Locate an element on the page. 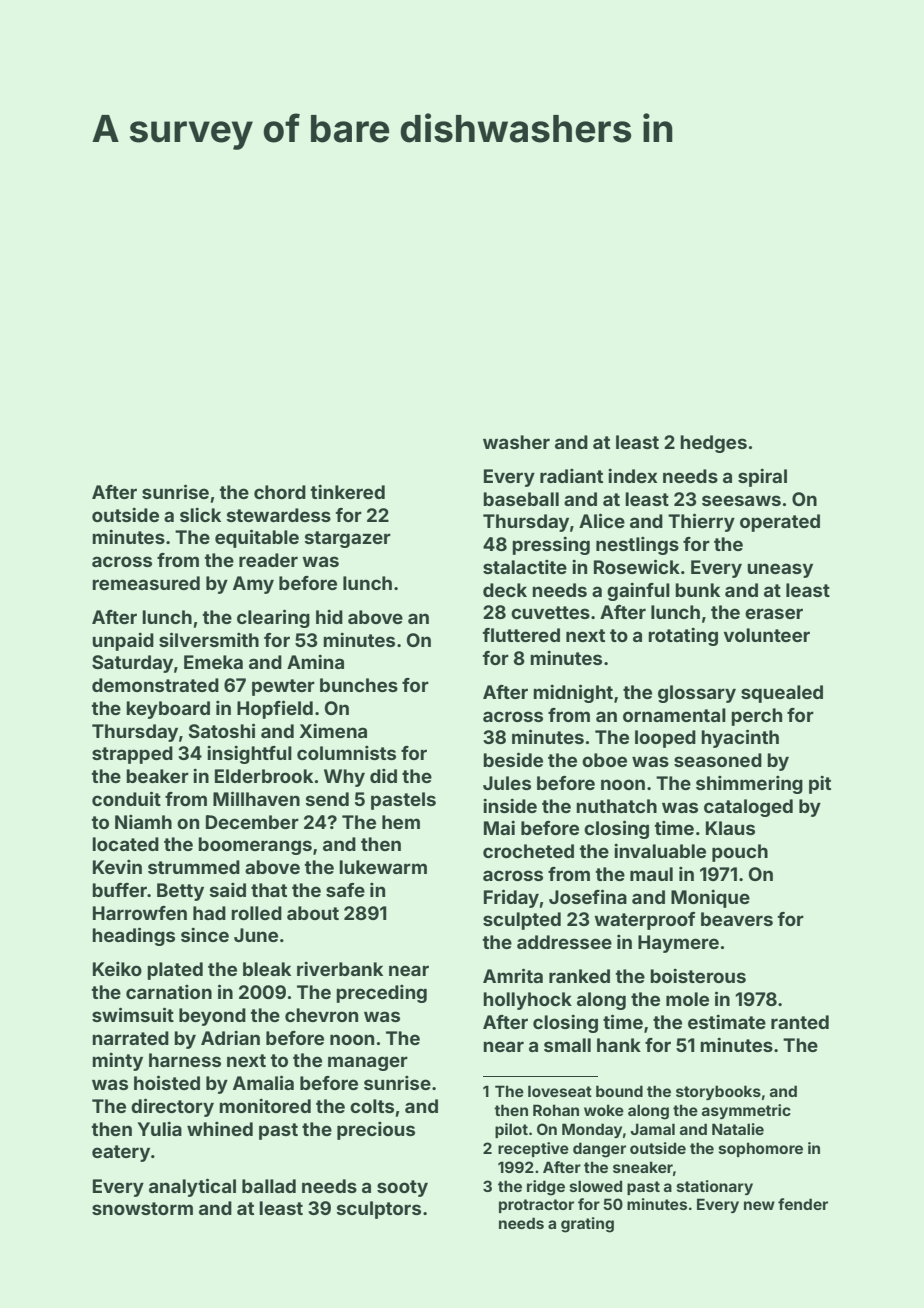 The height and width of the image is (1308, 924). oboe is located at coordinates (604, 760).
